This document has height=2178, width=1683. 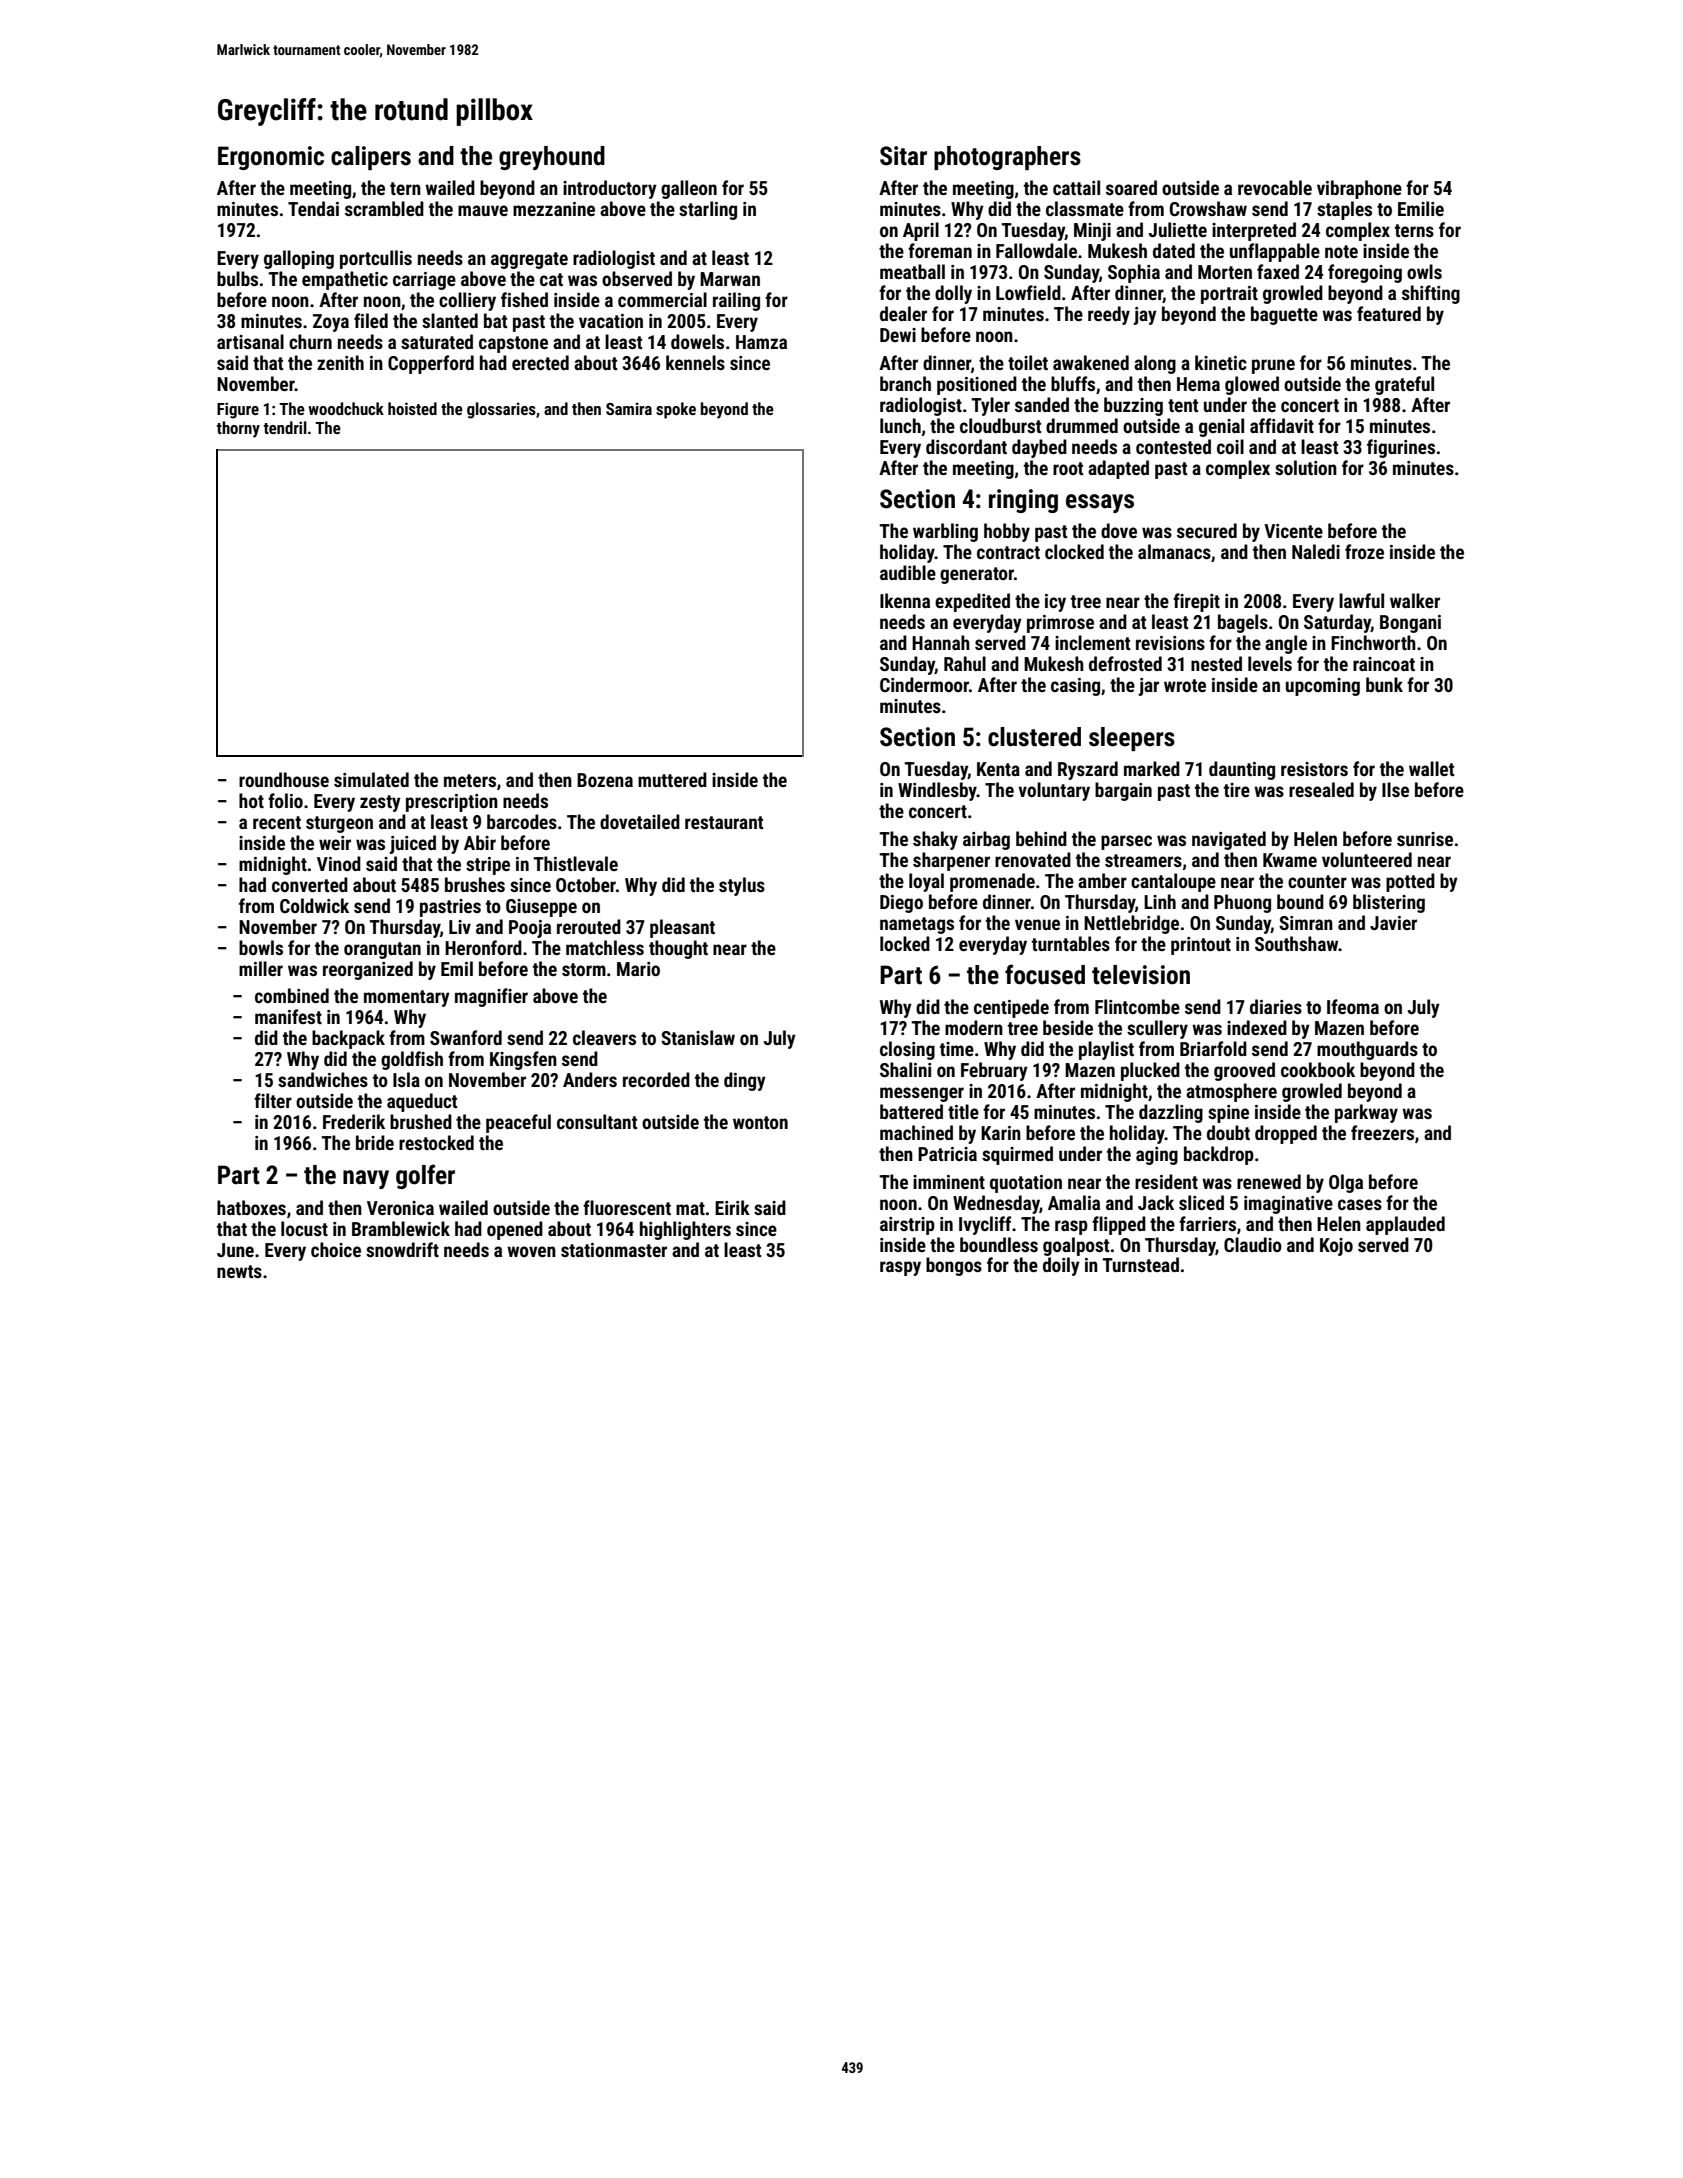 I want to click on bride, so click(x=375, y=1142).
